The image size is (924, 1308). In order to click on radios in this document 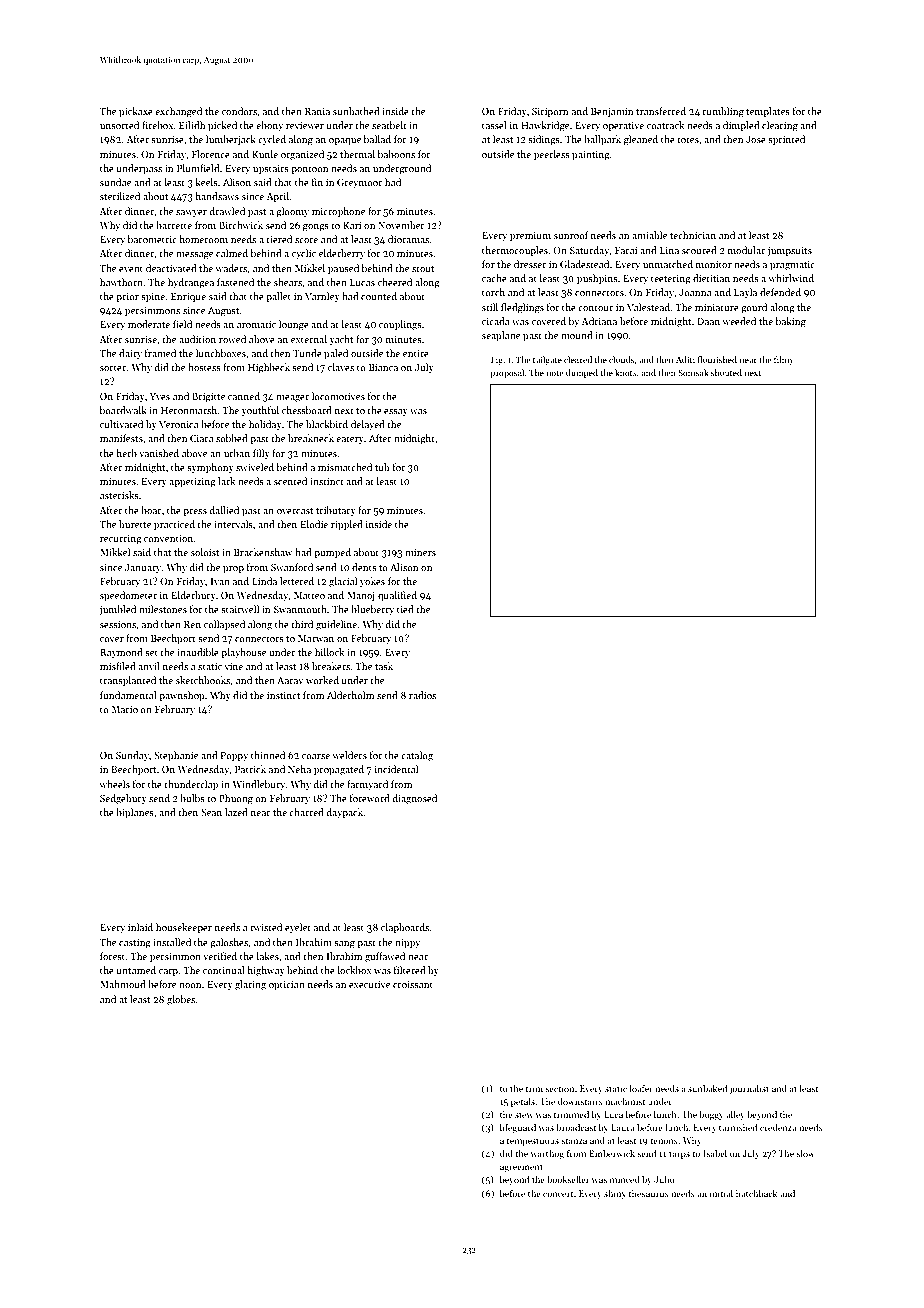, I will do `click(422, 695)`.
